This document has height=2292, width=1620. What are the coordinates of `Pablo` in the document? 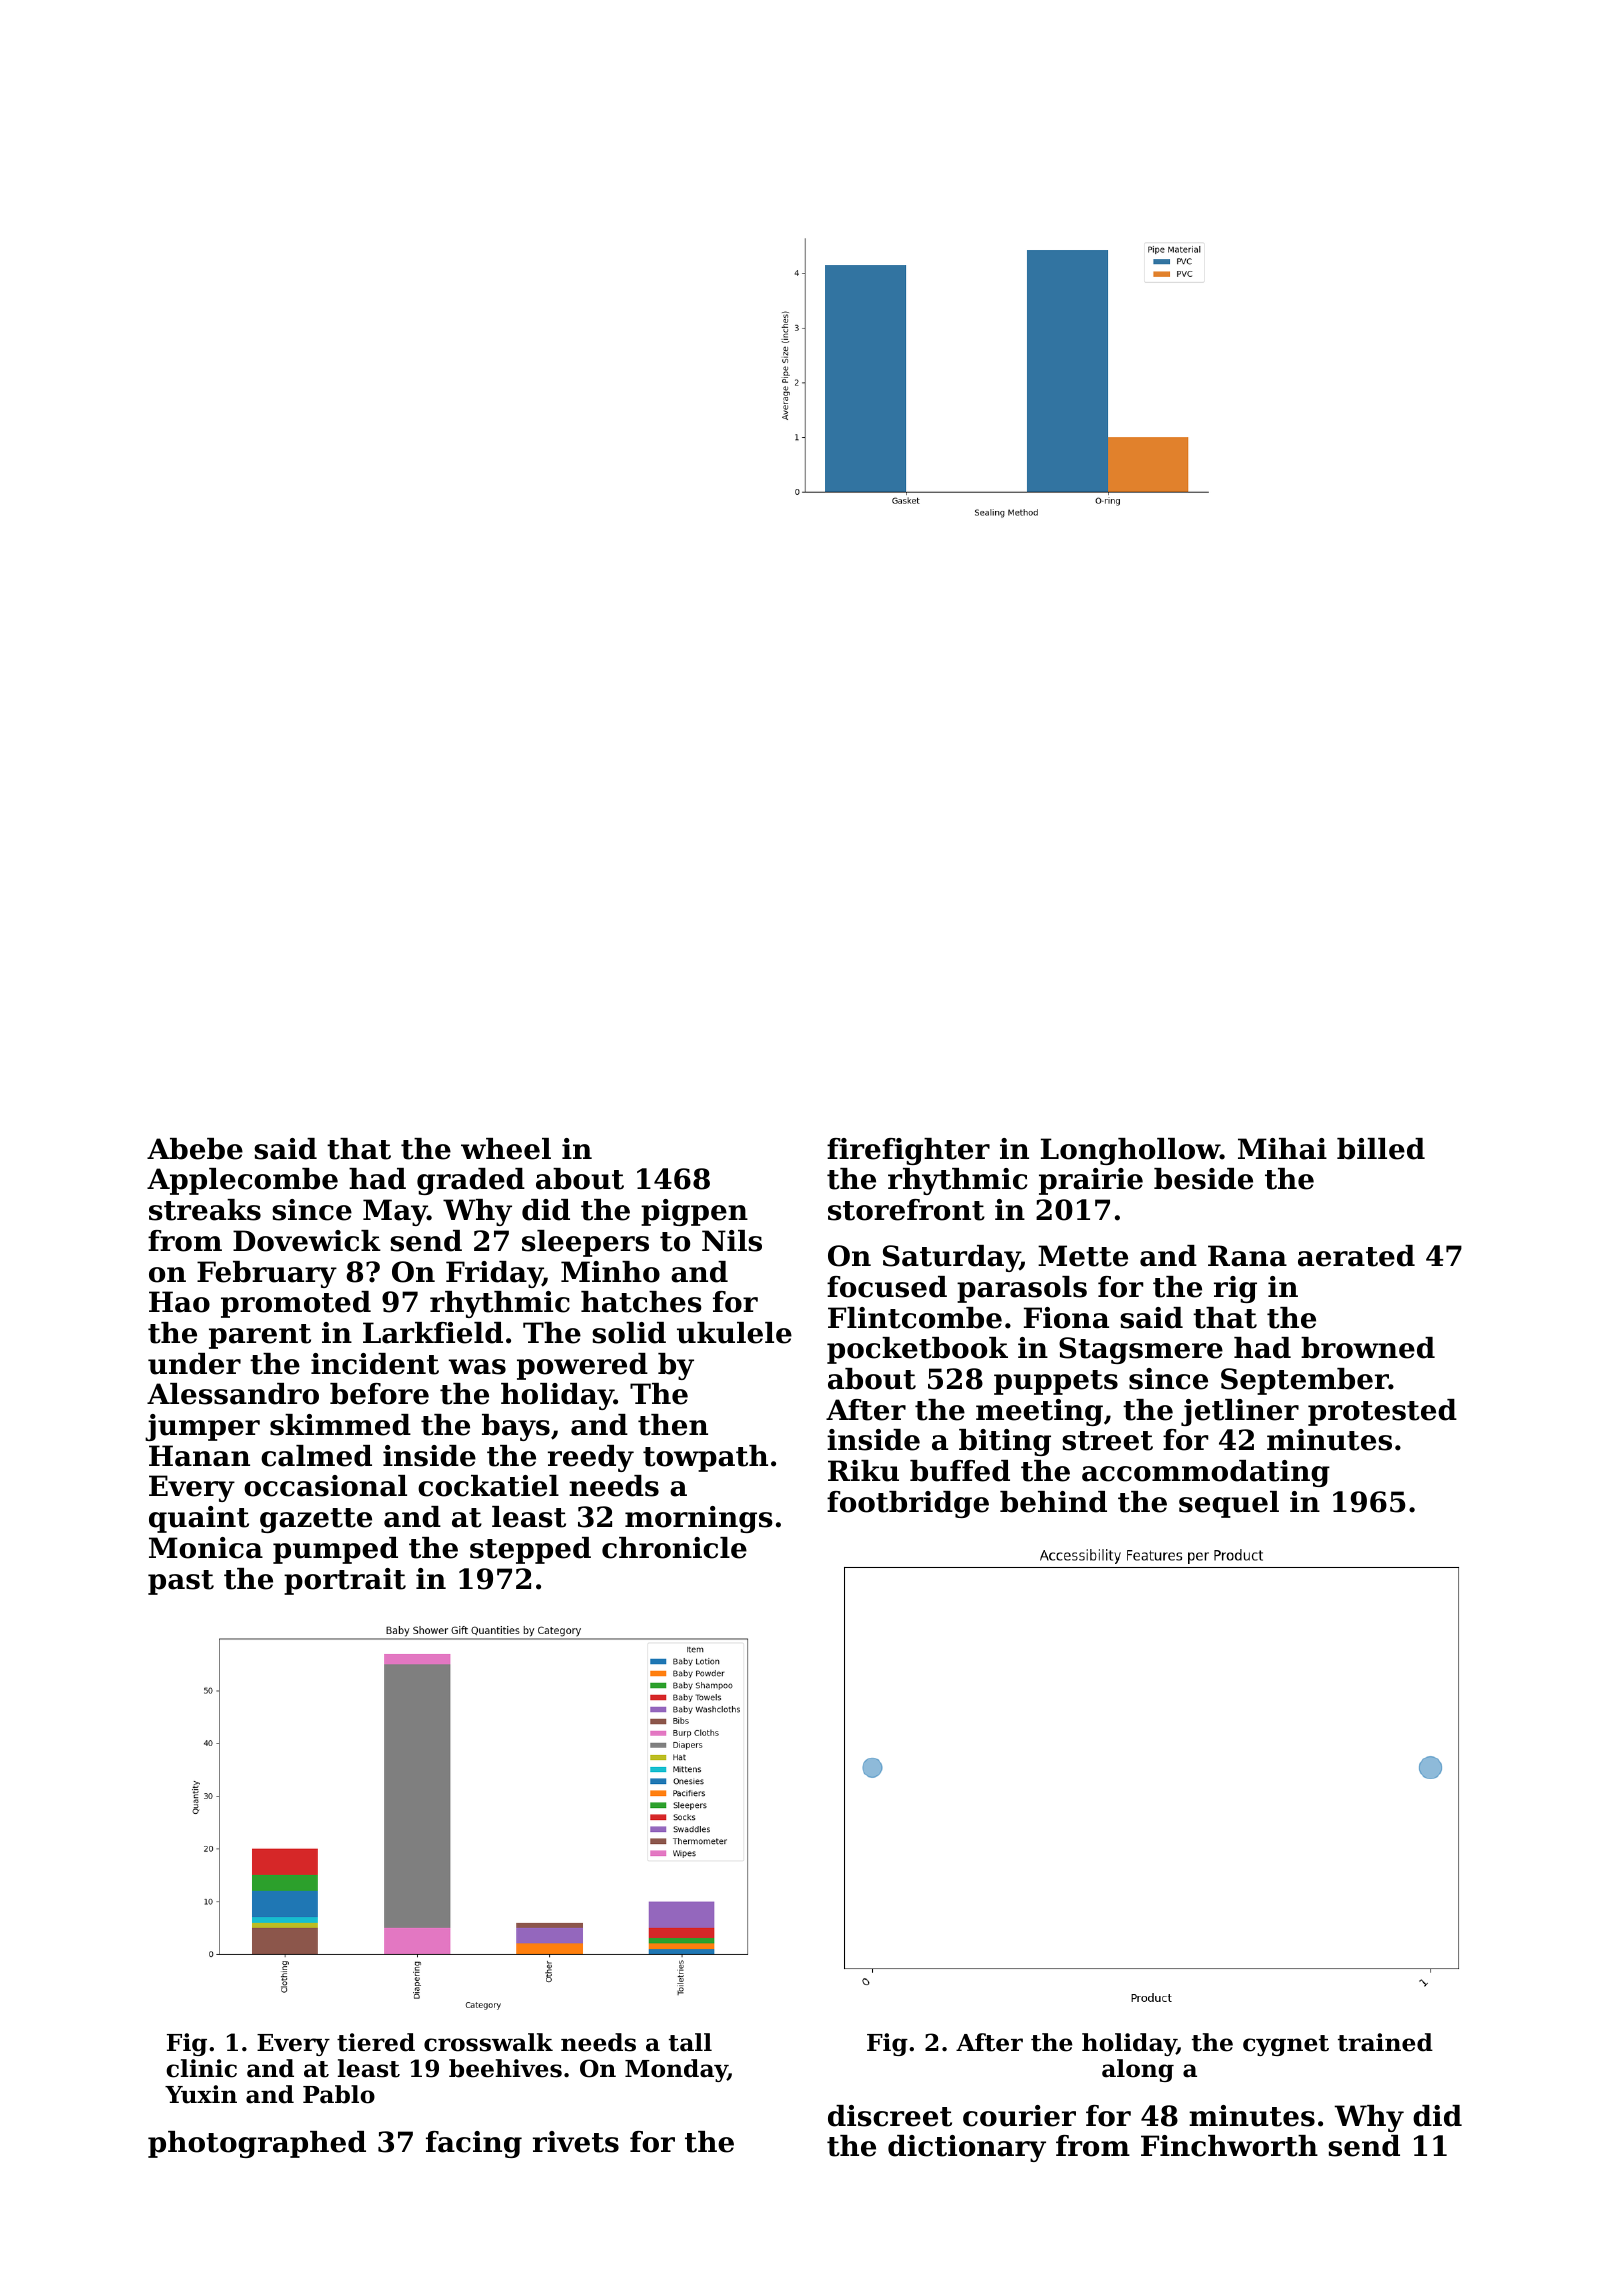 It's located at (339, 2094).
